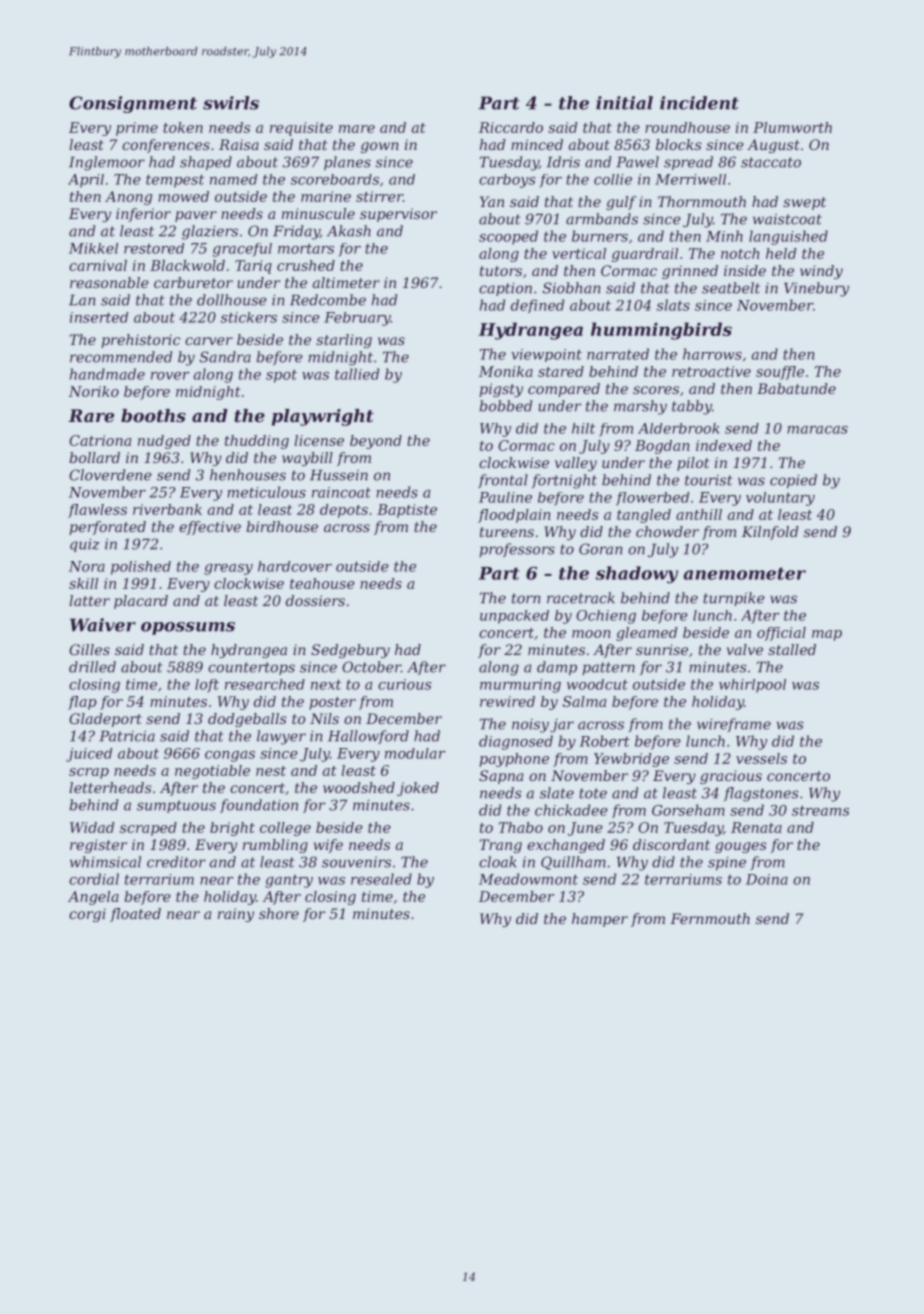 The width and height of the page is (924, 1314). Describe the element at coordinates (137, 129) in the page. I see `prime` at that location.
